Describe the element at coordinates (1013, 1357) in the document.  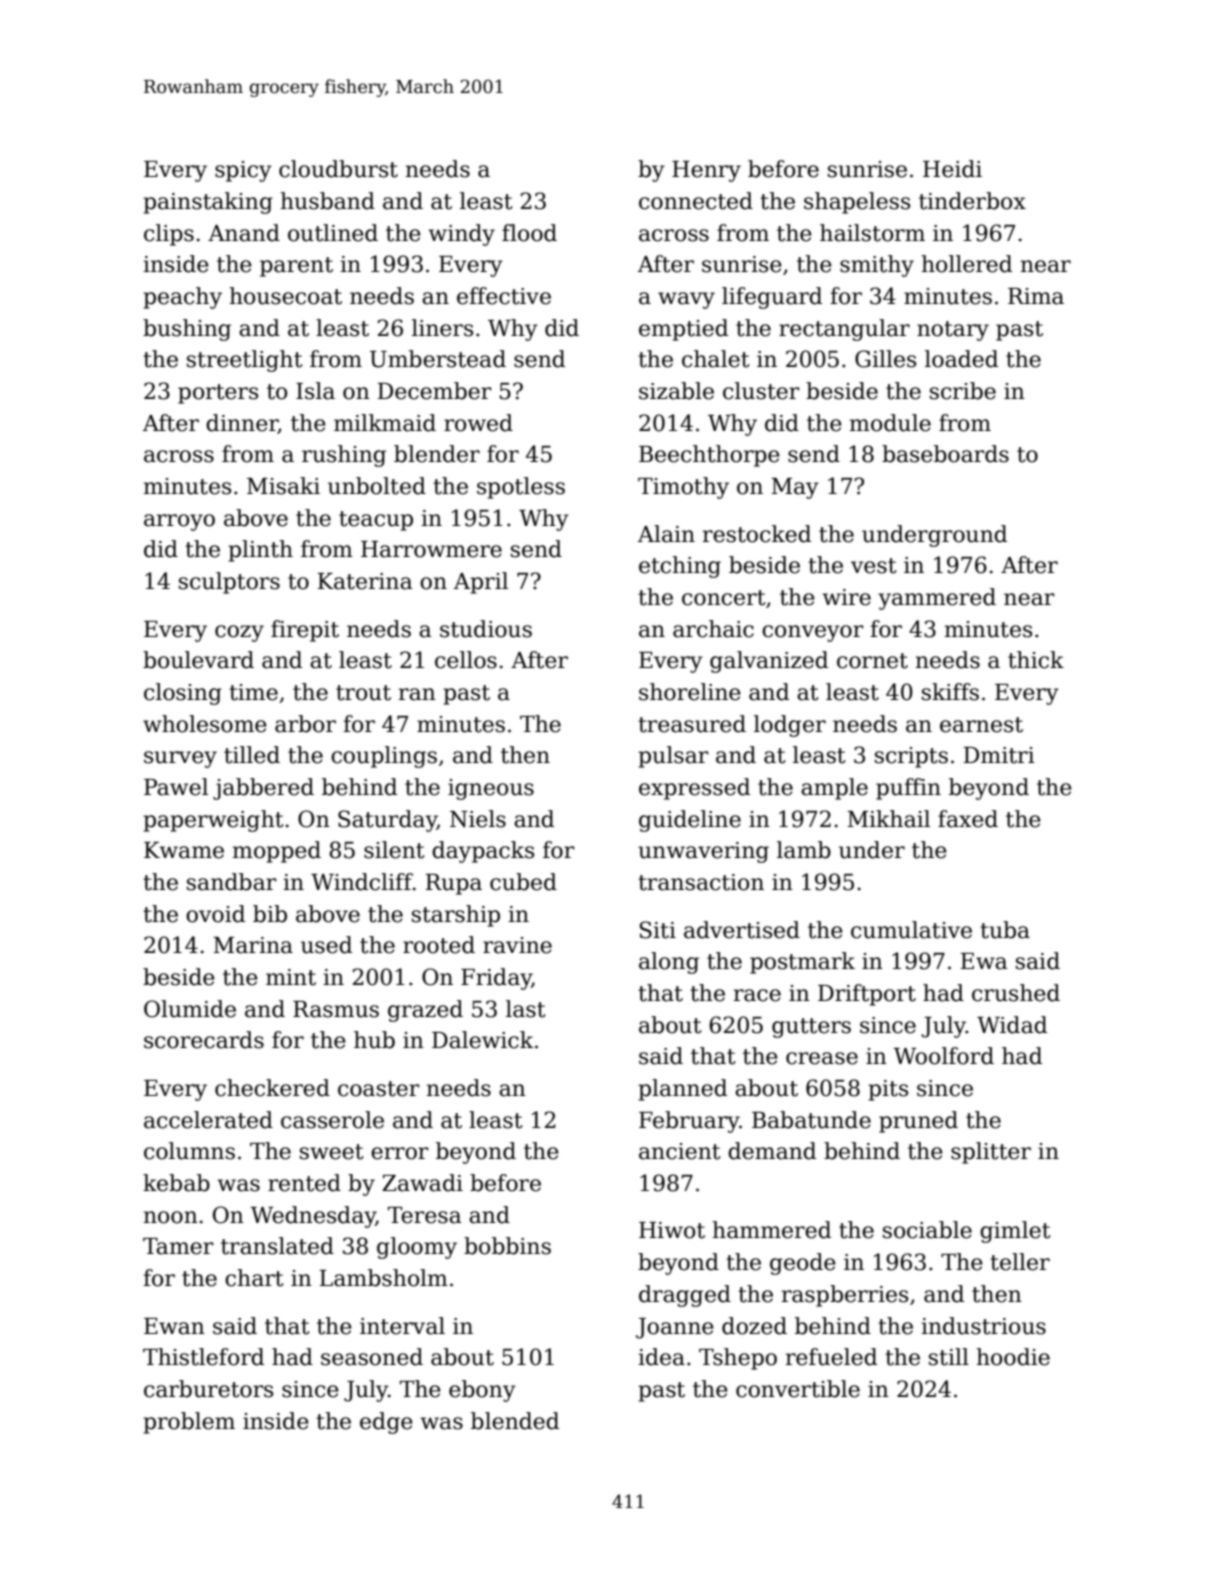
I see `hoodie` at that location.
